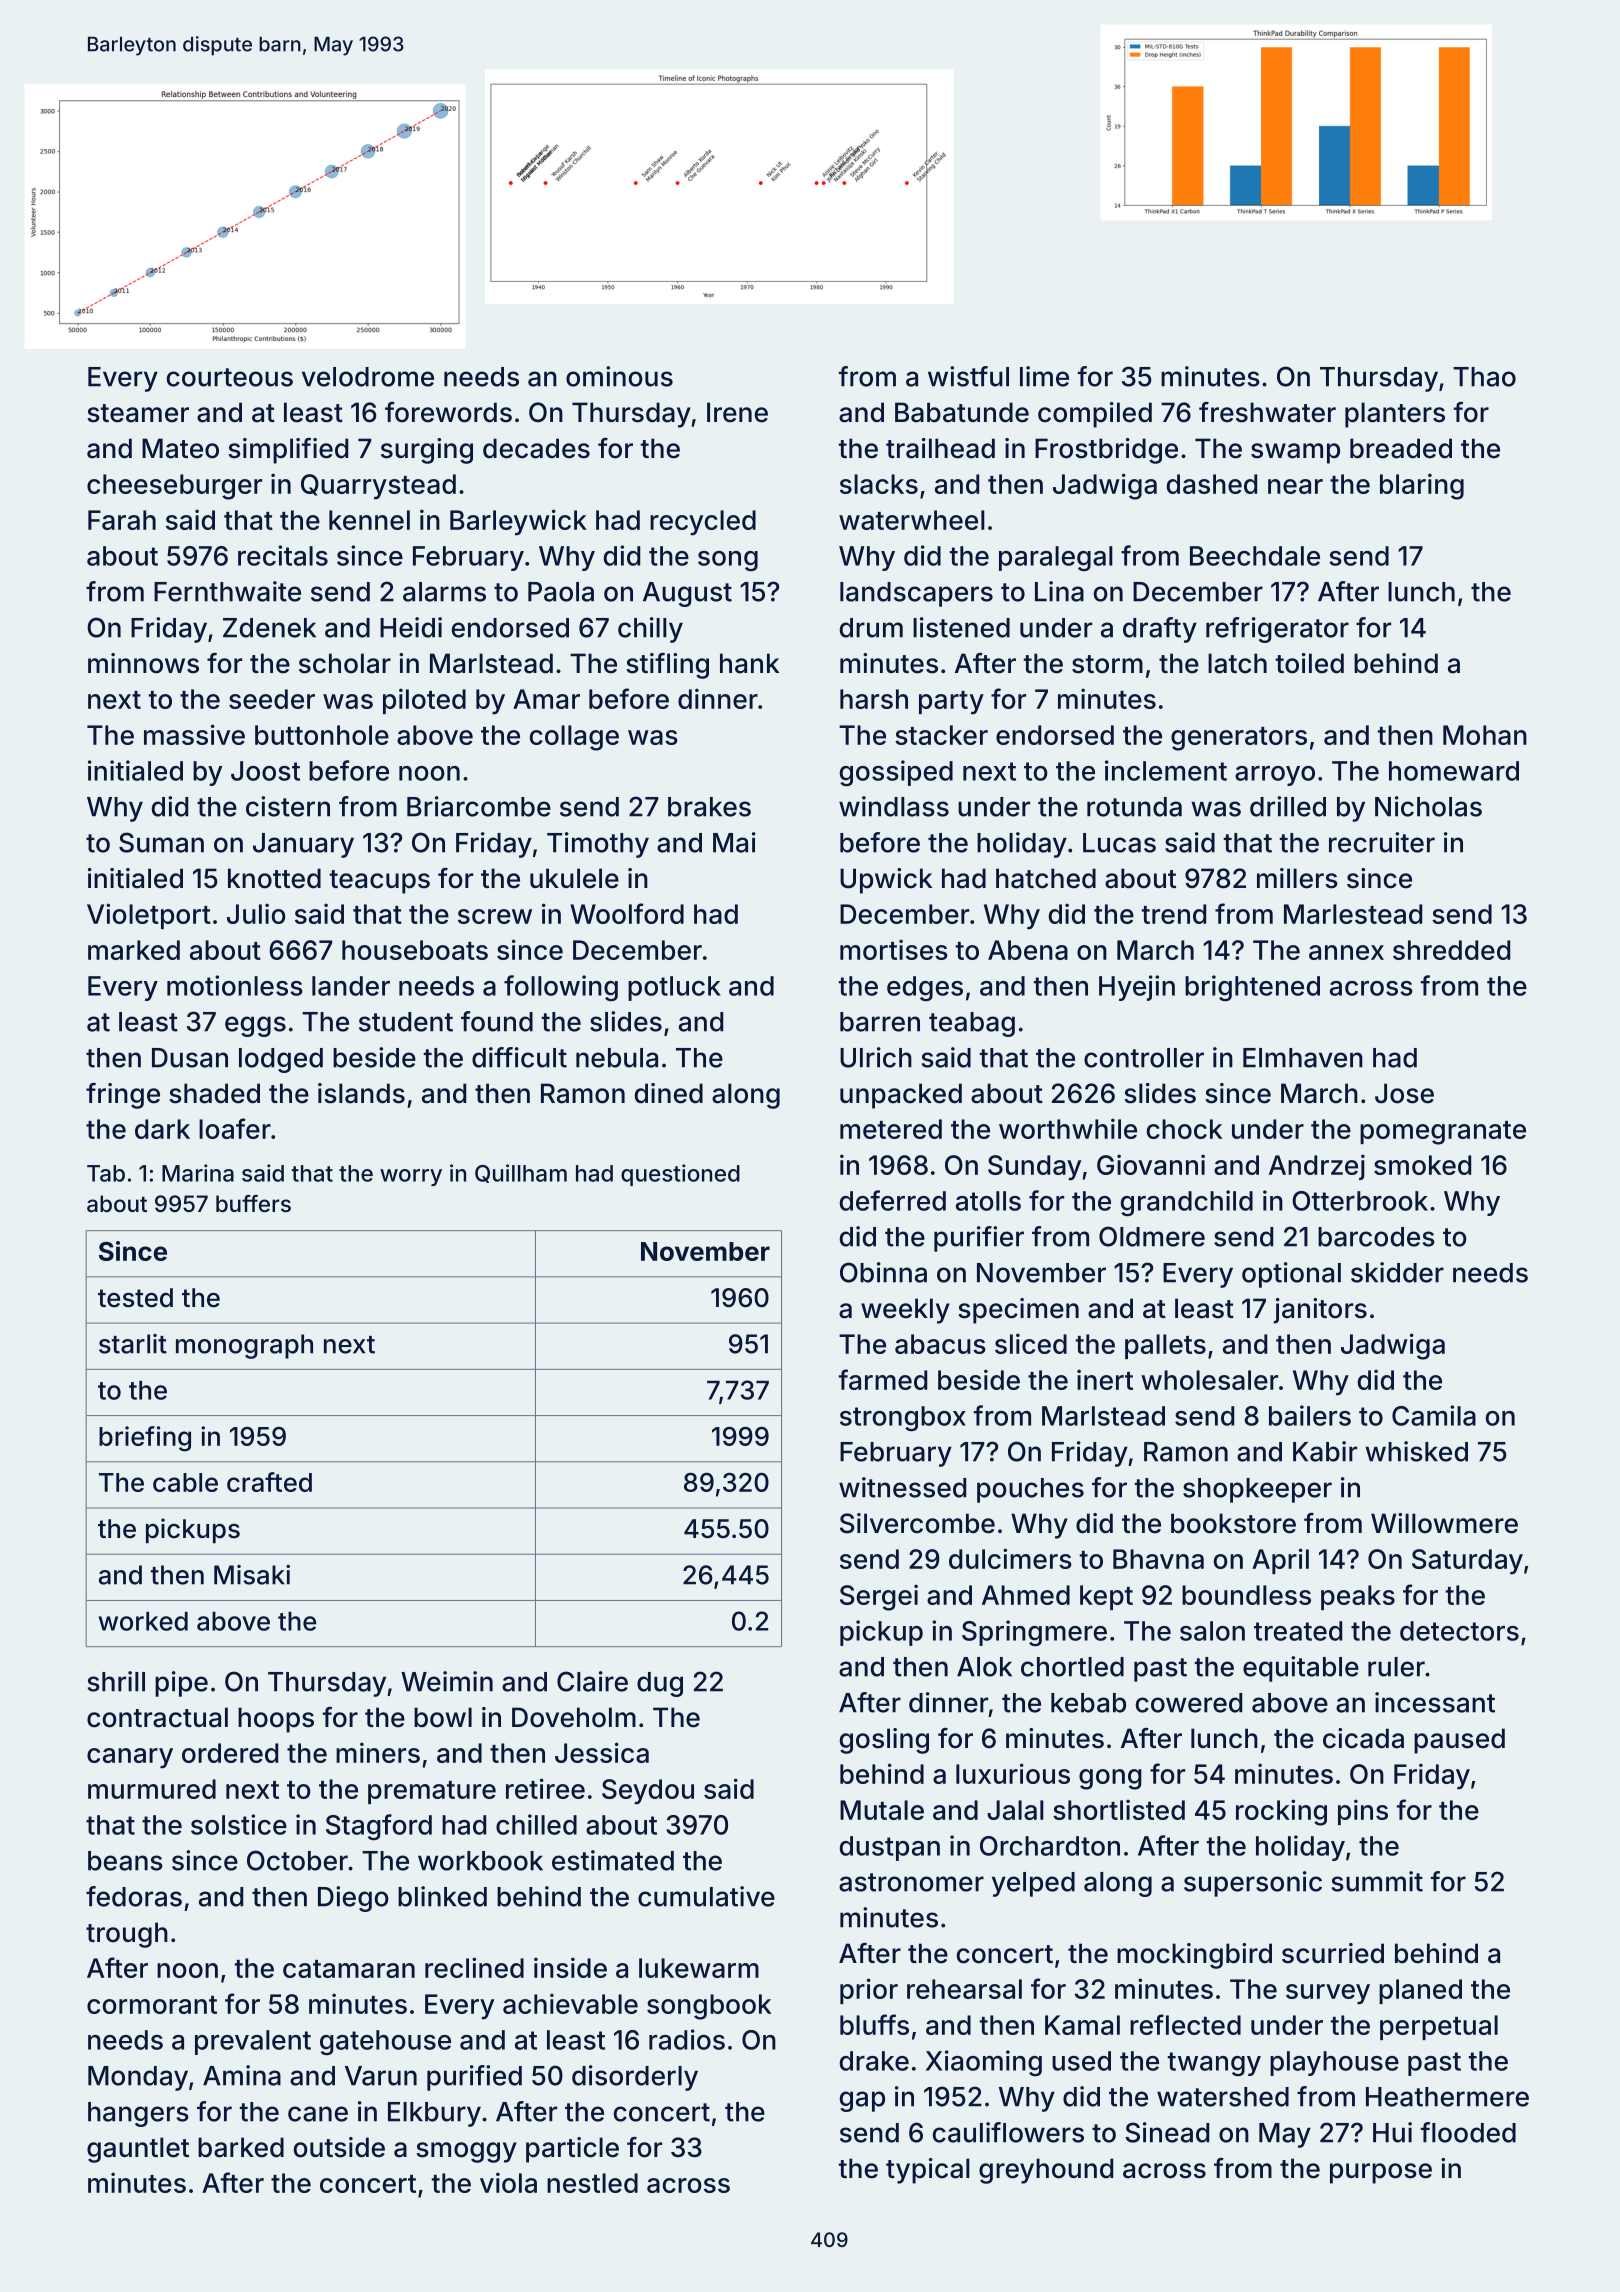 The width and height of the page is (1620, 2292). Describe the element at coordinates (252, 1575) in the page. I see `Misaki` at that location.
